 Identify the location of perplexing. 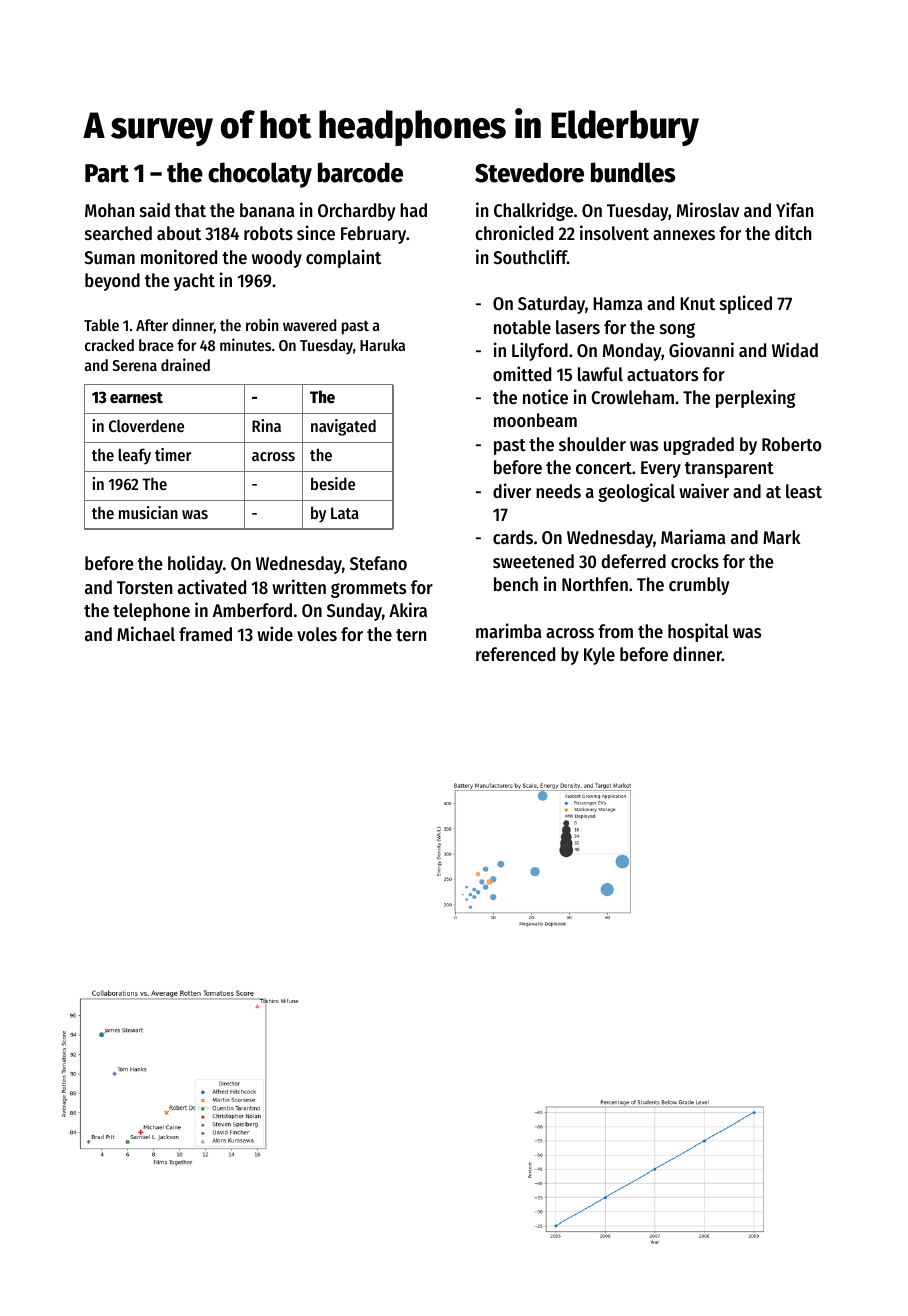
(755, 398).
